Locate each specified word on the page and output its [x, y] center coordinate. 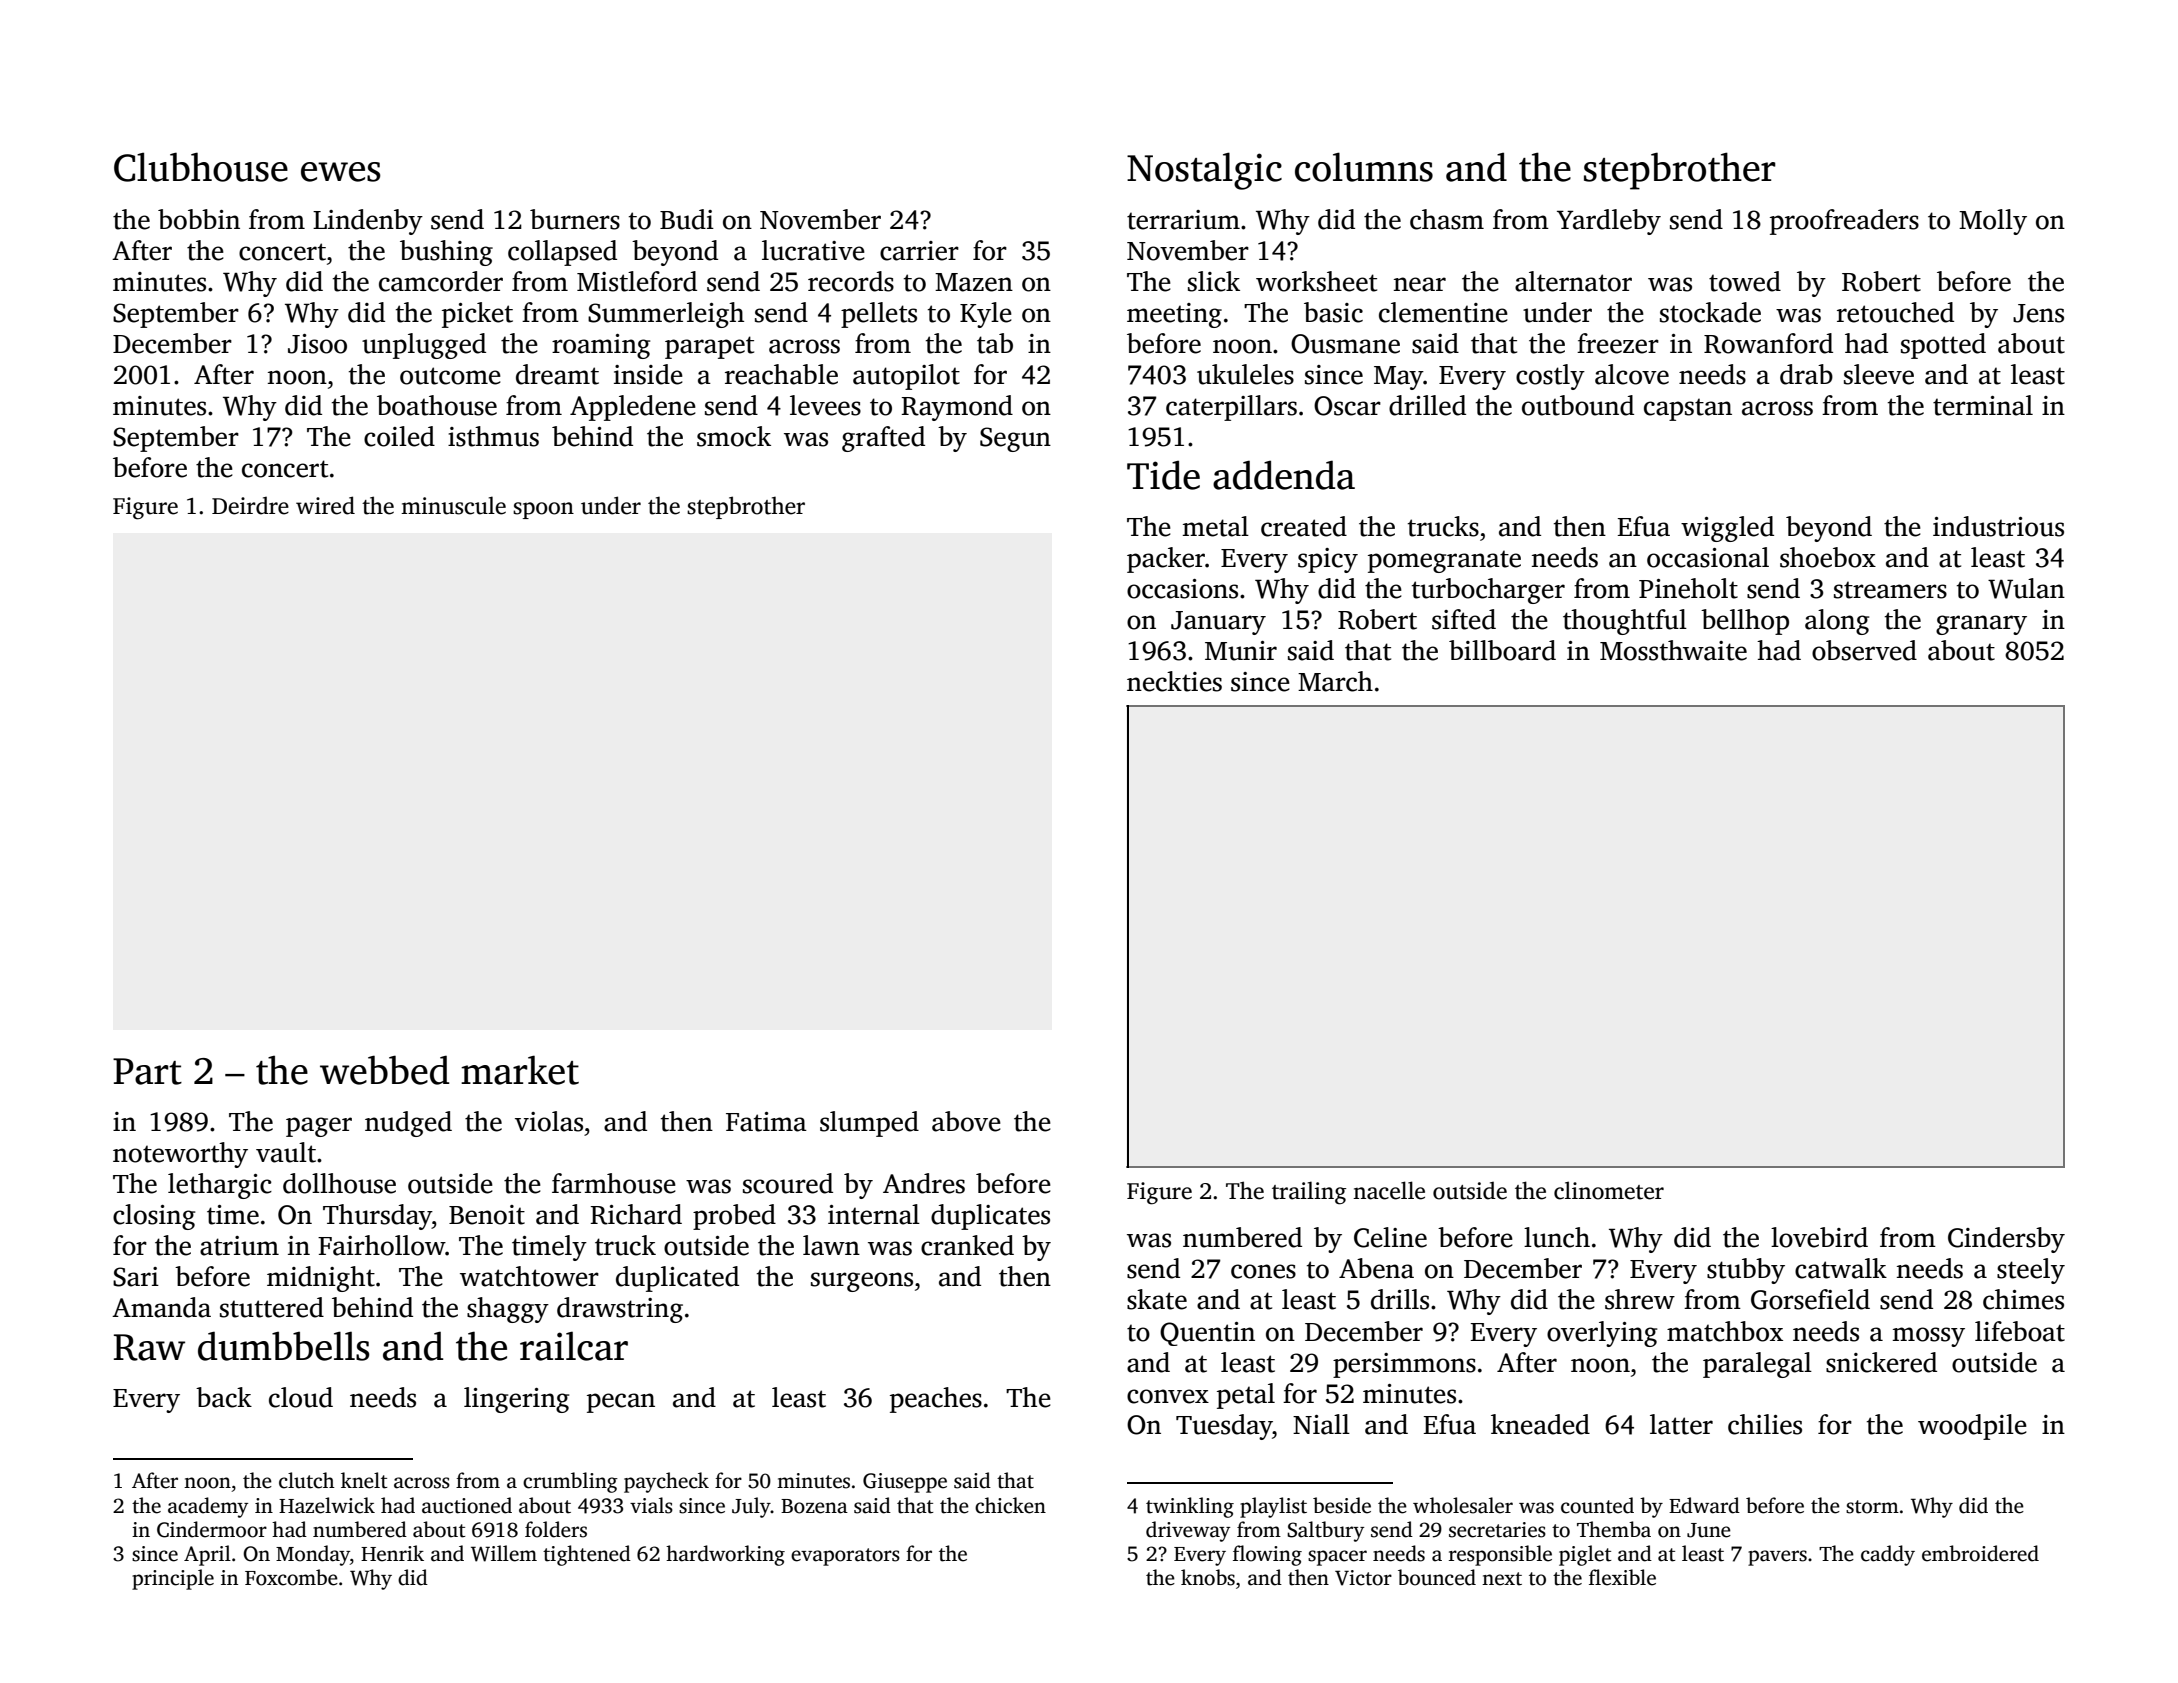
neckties [1174, 681]
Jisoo [317, 344]
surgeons [862, 1282]
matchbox [1725, 1331]
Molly [1993, 222]
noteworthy [180, 1155]
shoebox [1828, 557]
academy [208, 1507]
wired [325, 505]
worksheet [1316, 281]
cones [1263, 1271]
